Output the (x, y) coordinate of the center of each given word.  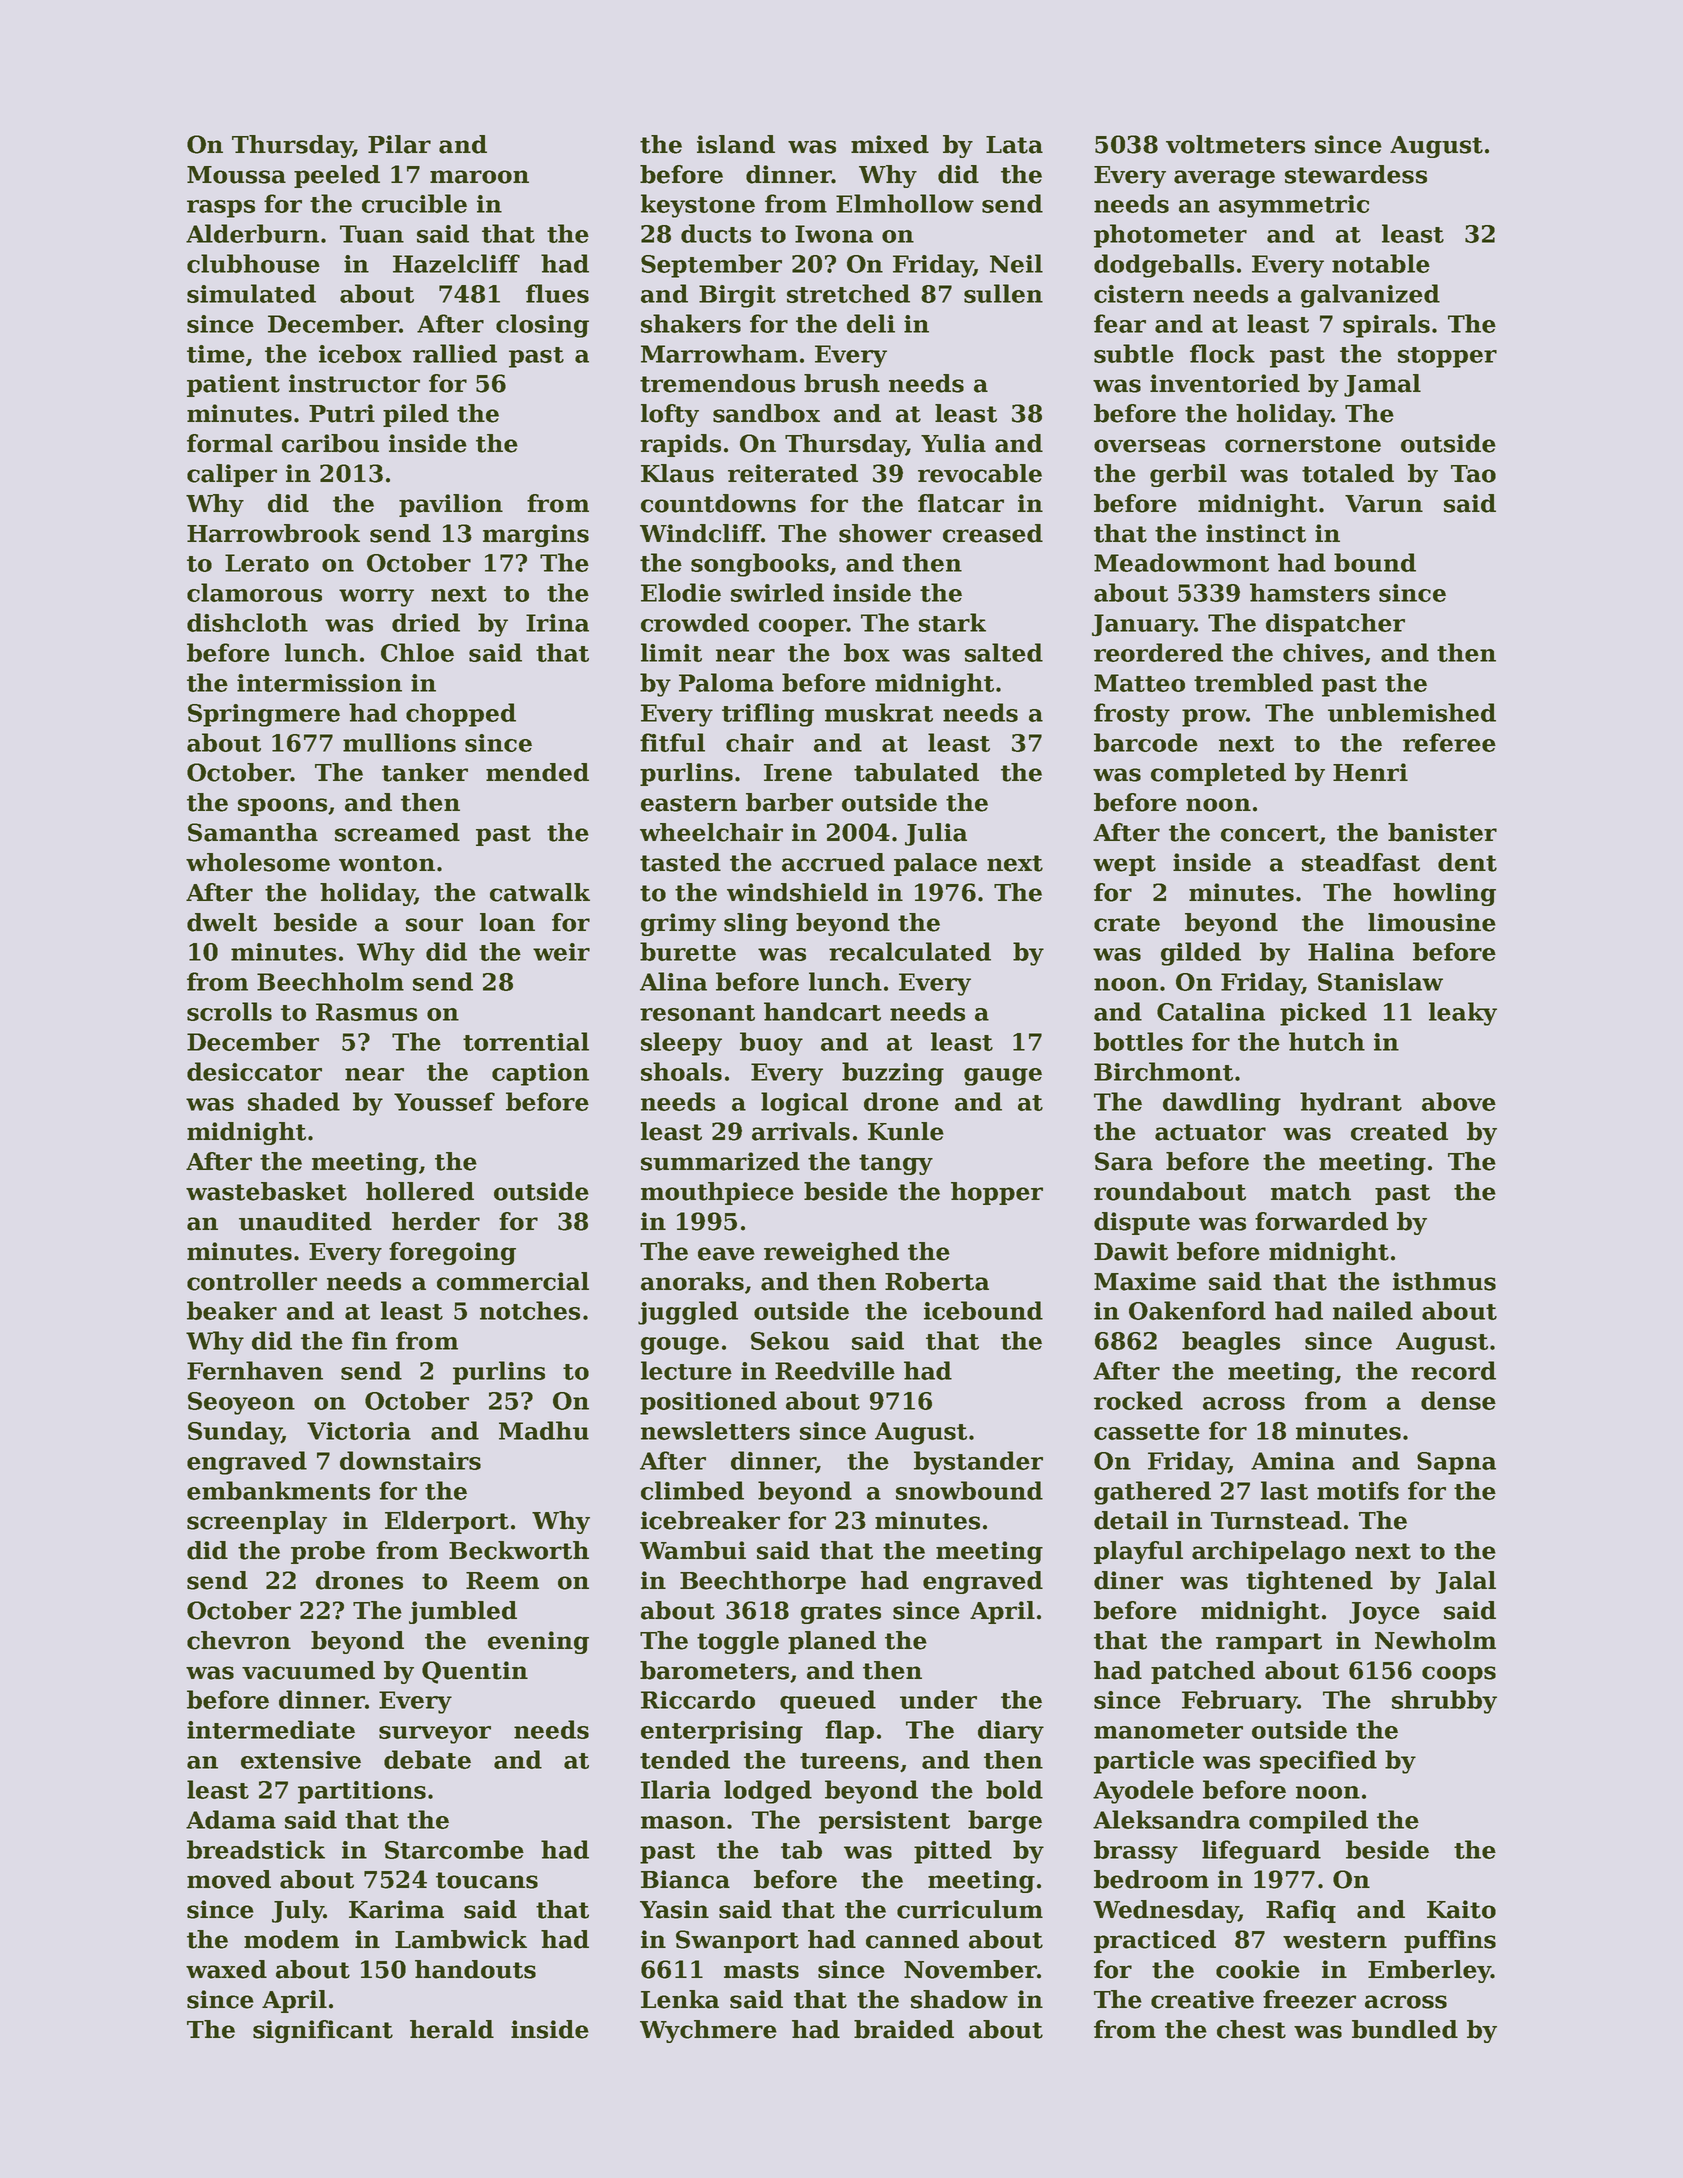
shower (885, 533)
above (1459, 1101)
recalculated (910, 951)
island (736, 144)
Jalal (1466, 1582)
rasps (221, 209)
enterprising (722, 1732)
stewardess (1356, 174)
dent (1467, 862)
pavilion (451, 505)
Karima (396, 1909)
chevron (239, 1640)
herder (436, 1221)
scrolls (229, 1011)
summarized (720, 1161)
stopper (1447, 357)
